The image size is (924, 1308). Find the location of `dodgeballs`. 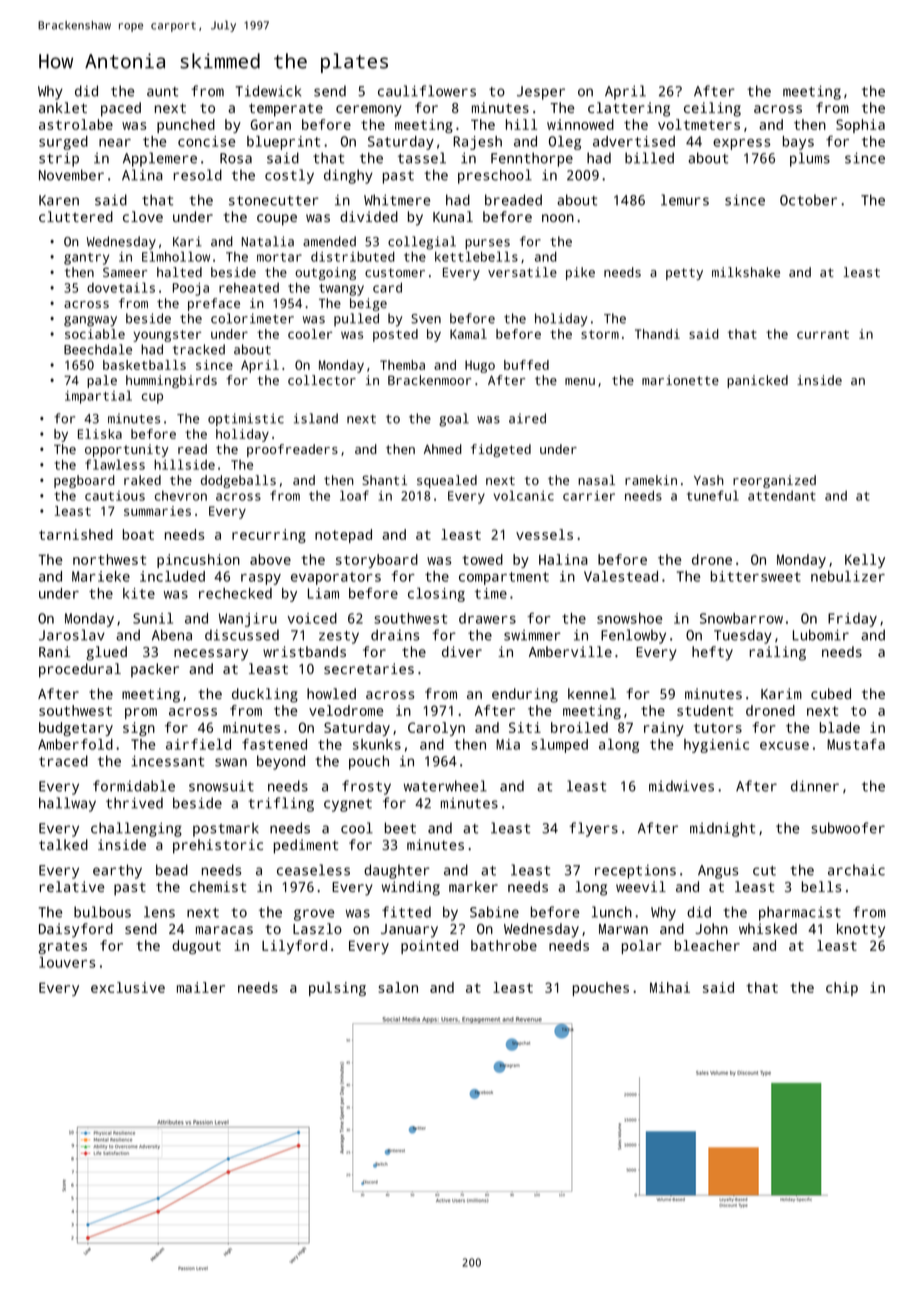

dodgeballs is located at coordinates (238, 481).
